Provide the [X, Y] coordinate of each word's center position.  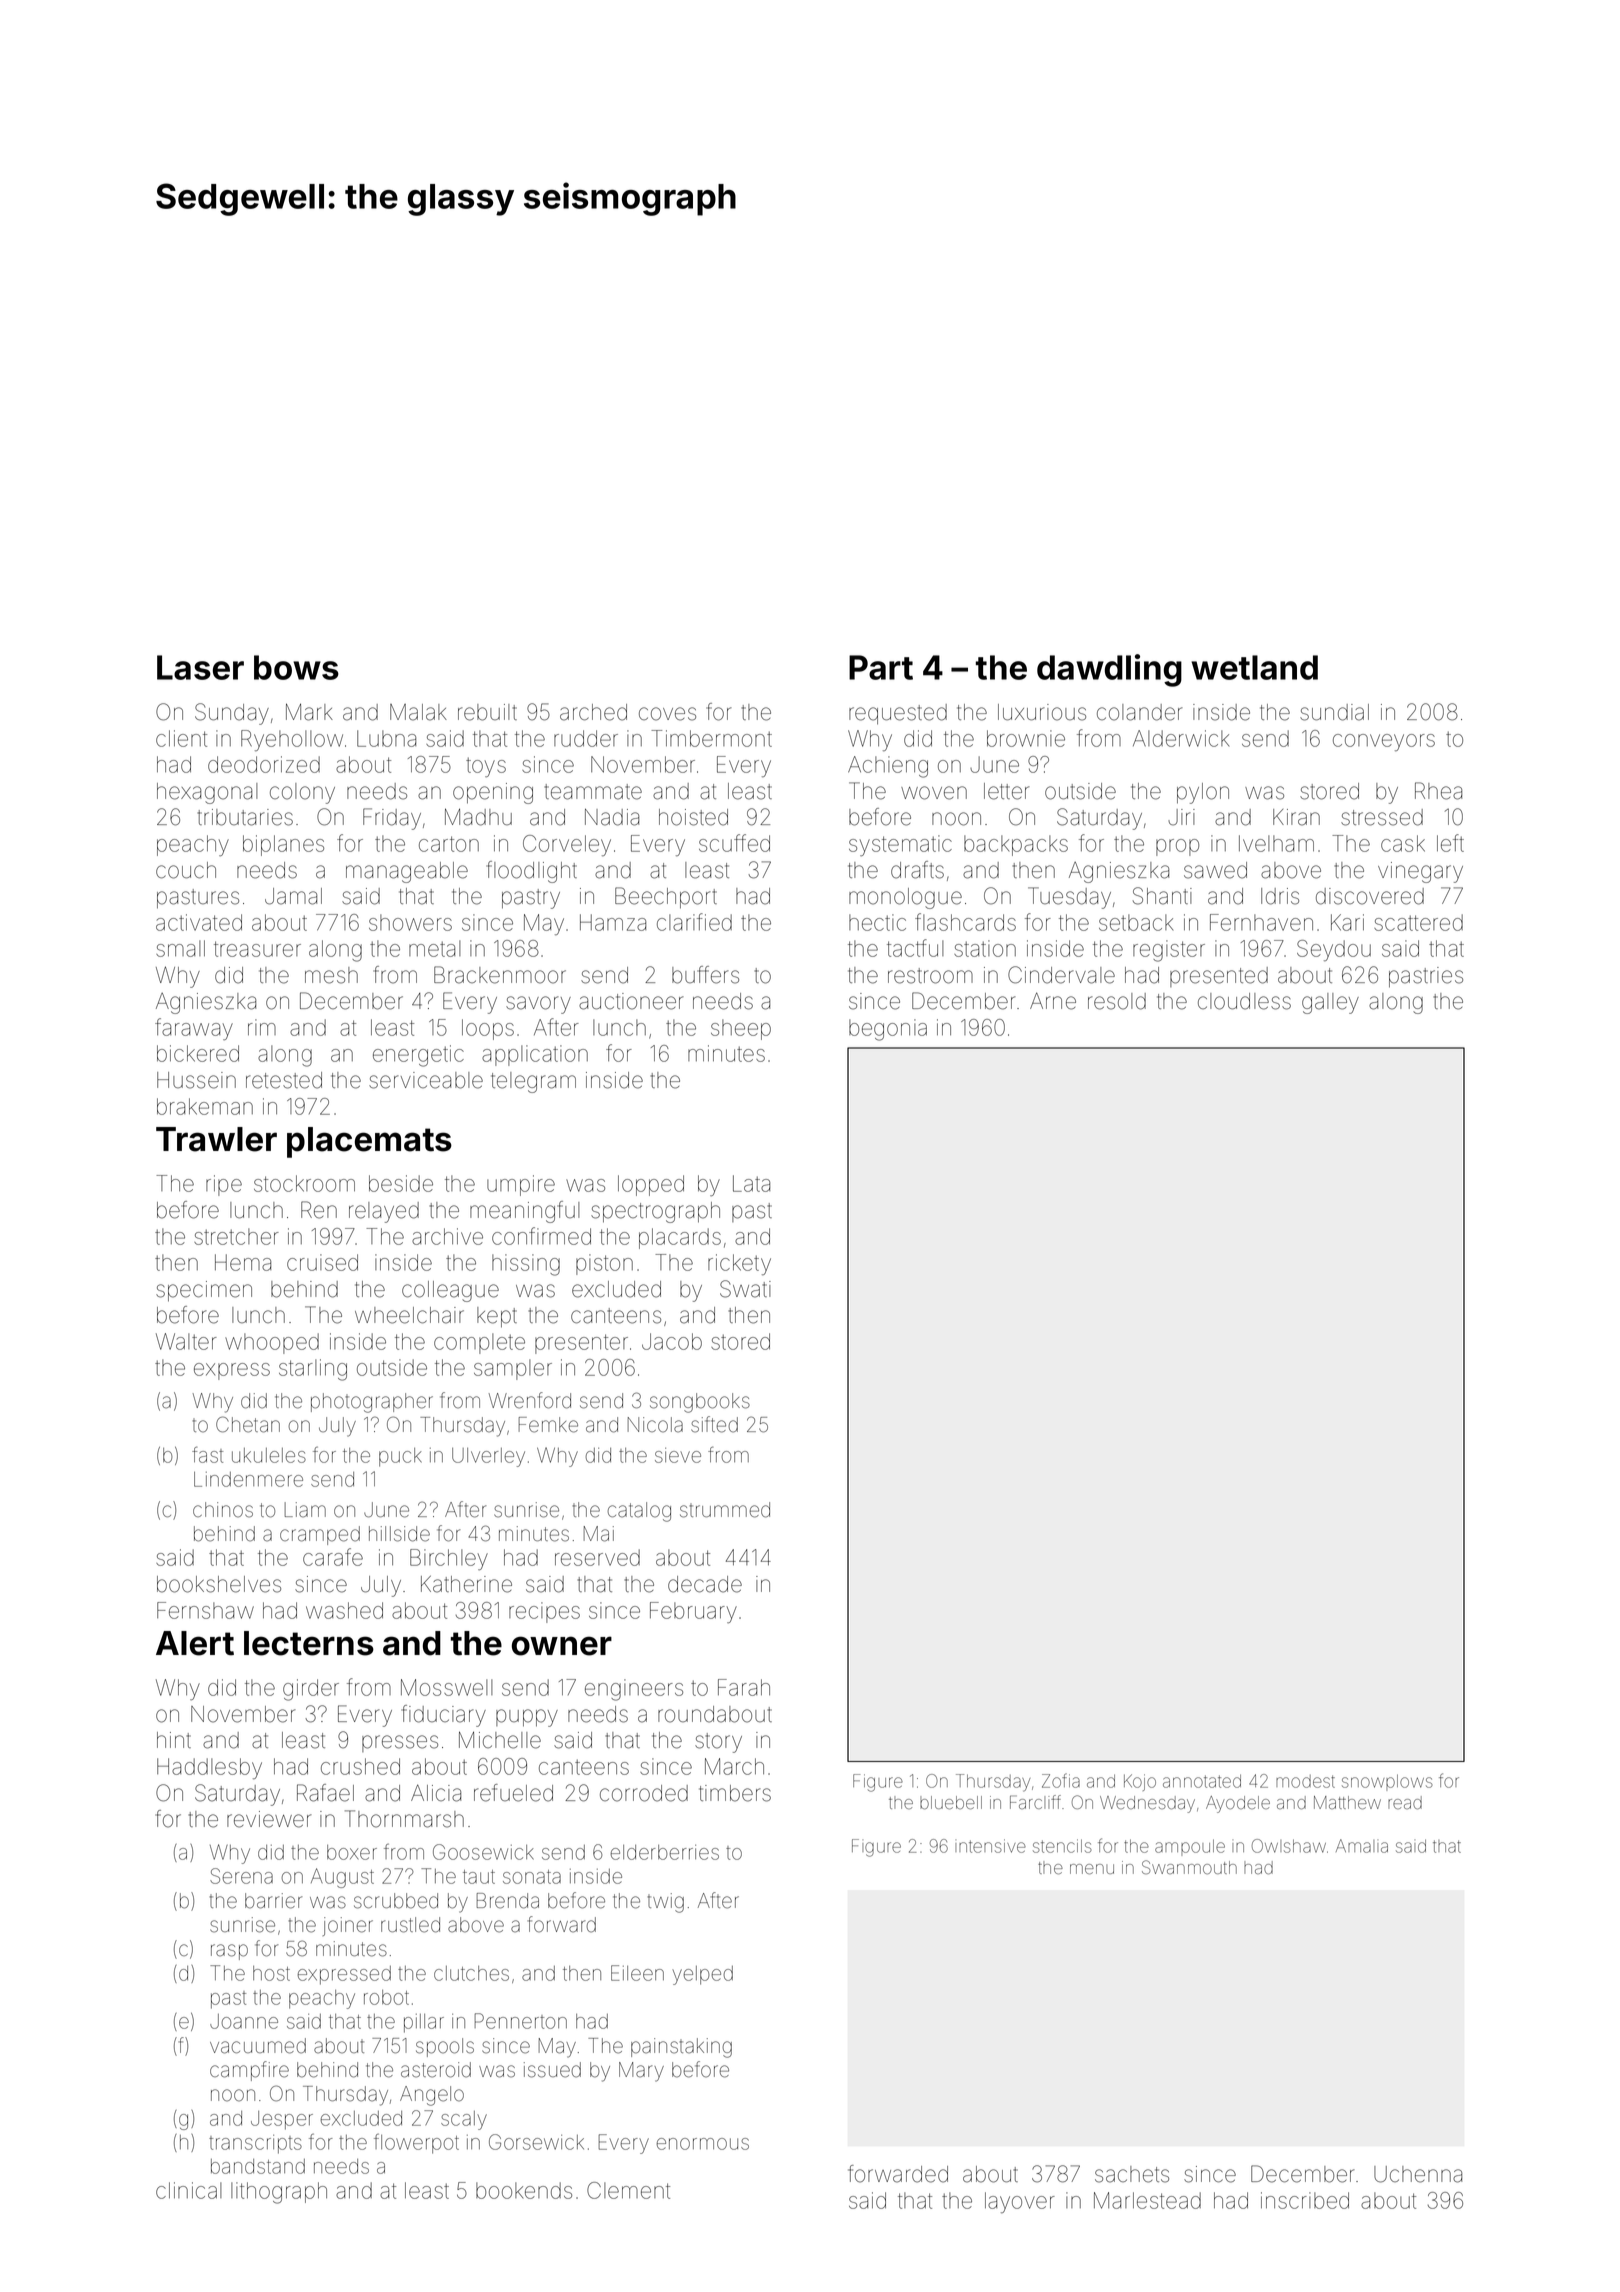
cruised [322, 1262]
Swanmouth [1189, 1867]
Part [881, 667]
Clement [628, 2190]
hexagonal [207, 793]
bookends [524, 2190]
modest [1305, 1781]
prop [1177, 847]
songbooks [700, 1403]
